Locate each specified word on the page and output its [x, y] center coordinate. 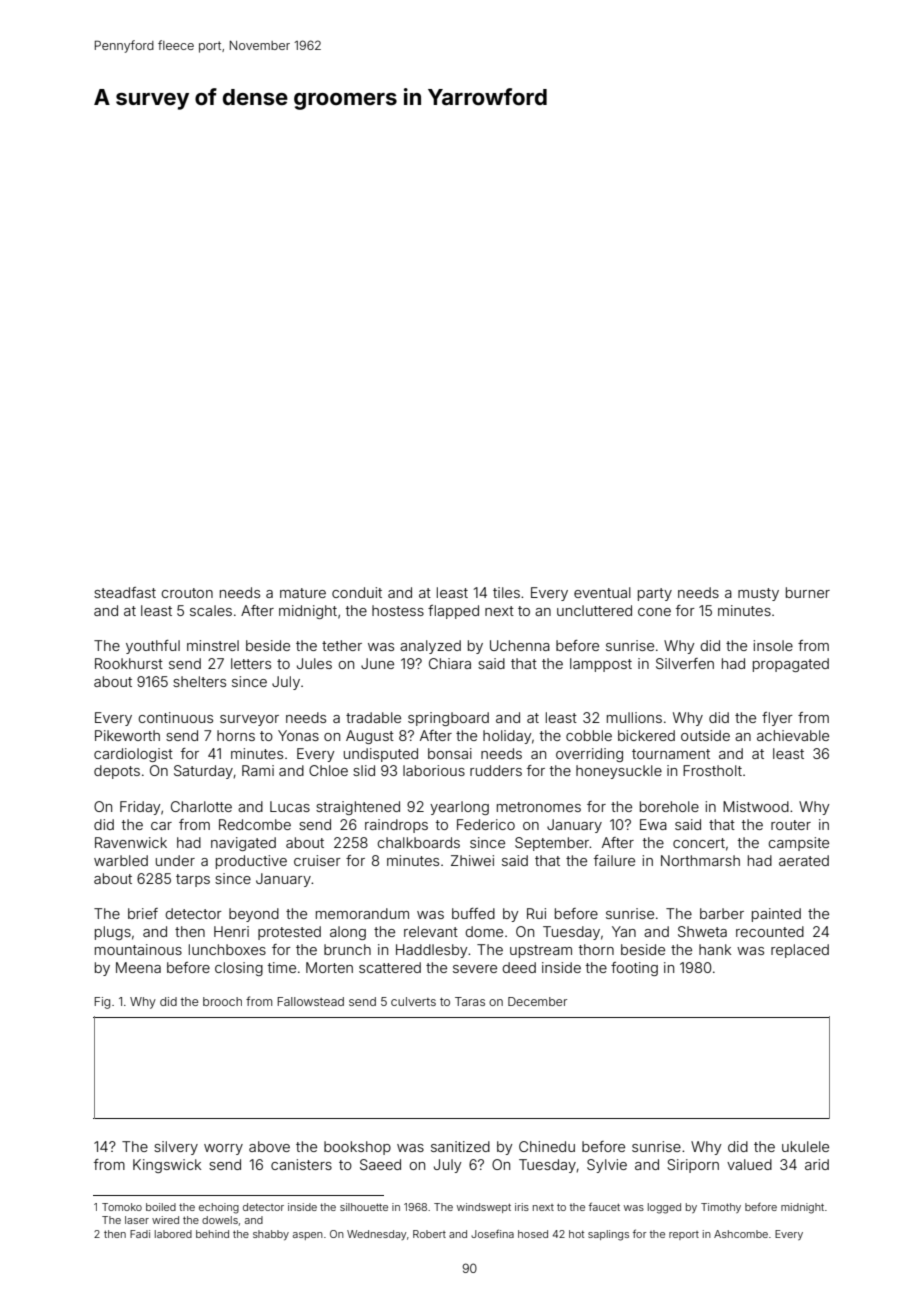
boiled [161, 1207]
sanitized [460, 1146]
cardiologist [133, 755]
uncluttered [594, 610]
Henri [231, 931]
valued [749, 1164]
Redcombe [255, 824]
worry [223, 1149]
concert [699, 843]
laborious [434, 770]
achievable [793, 735]
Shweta [702, 931]
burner [808, 592]
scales [211, 610]
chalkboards [418, 842]
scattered [390, 967]
